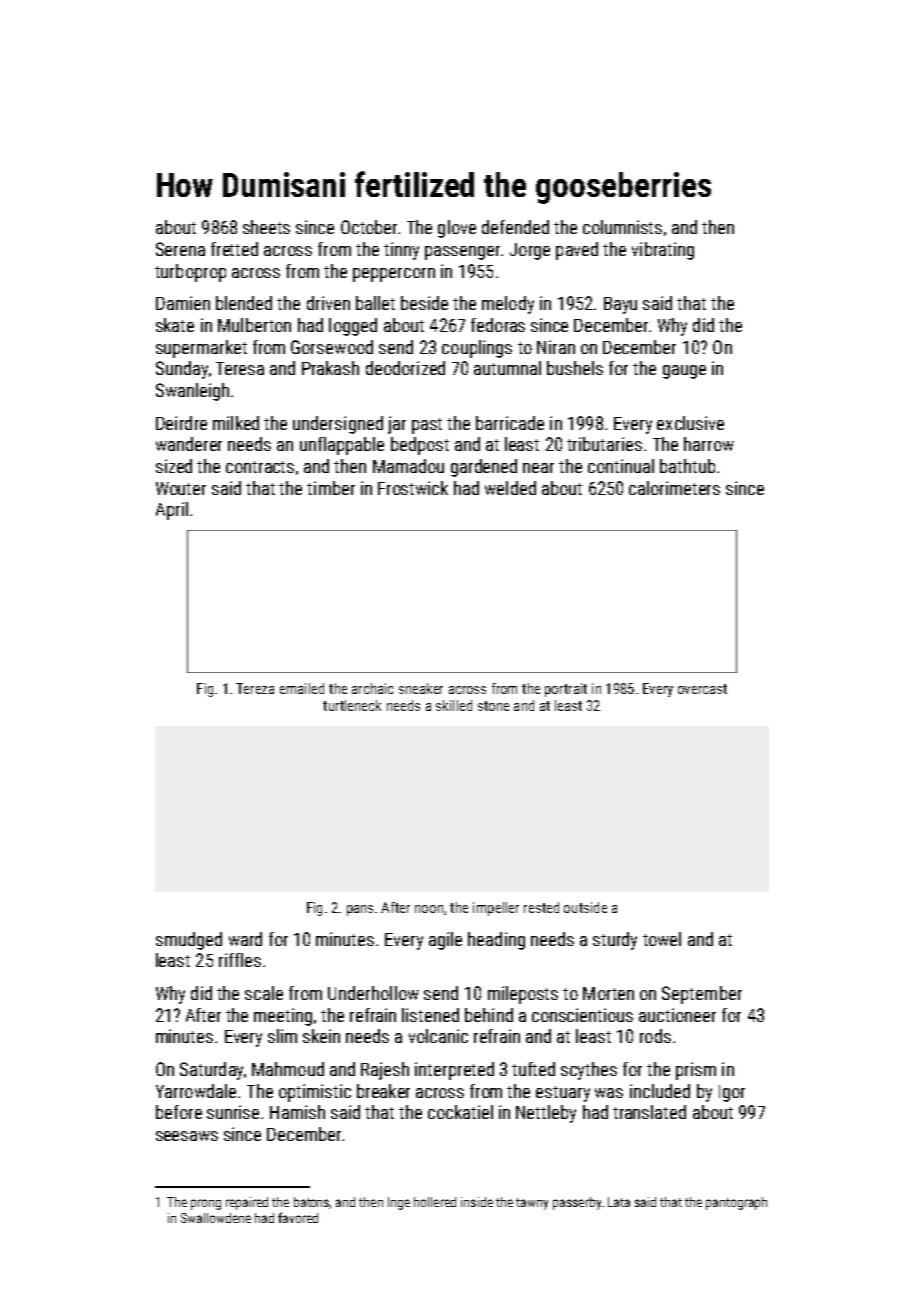  What do you see at coordinates (674, 488) in the document?
I see `calorimeters` at bounding box center [674, 488].
